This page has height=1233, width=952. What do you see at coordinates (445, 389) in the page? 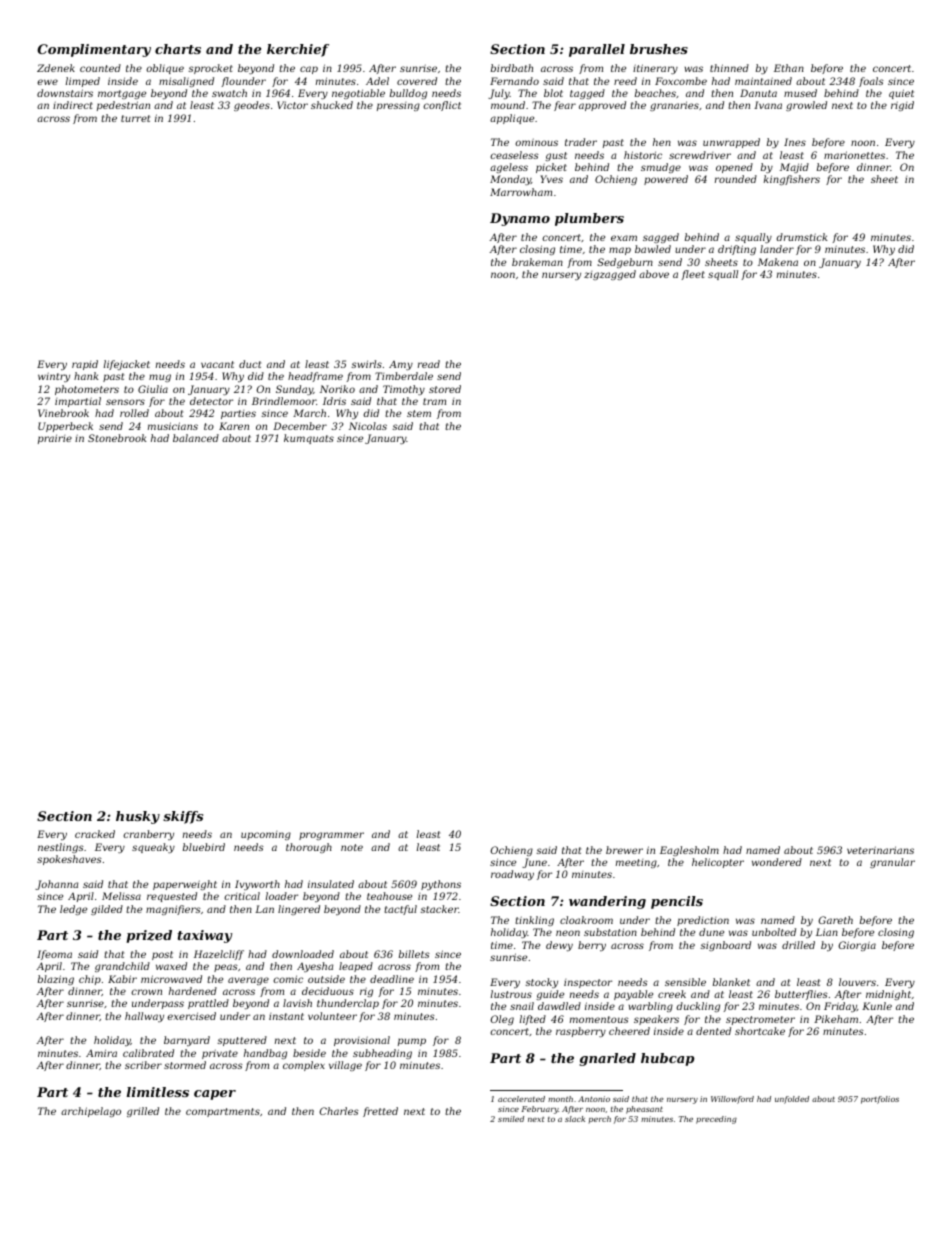
I see `stored` at bounding box center [445, 389].
